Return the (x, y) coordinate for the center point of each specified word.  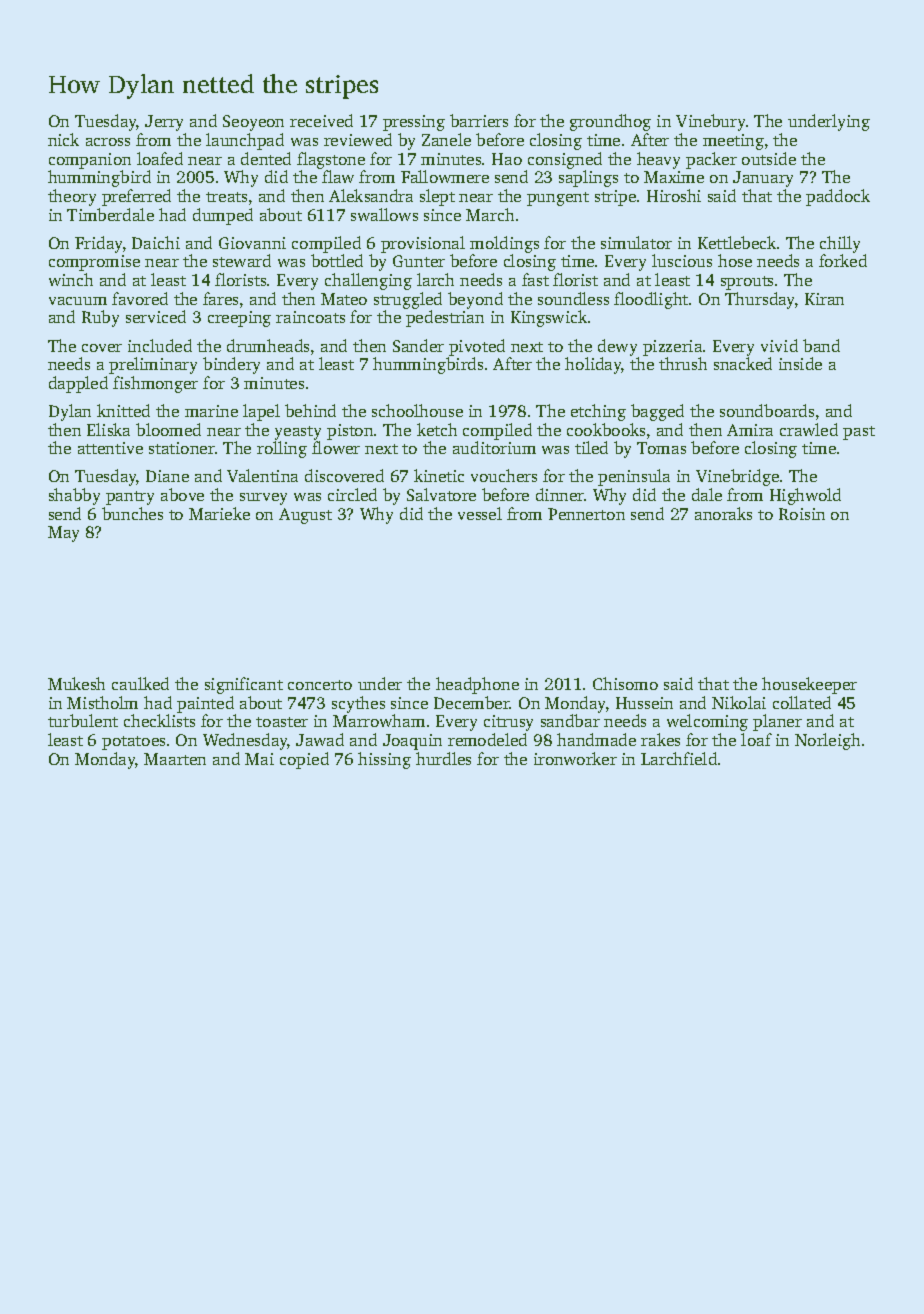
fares (220, 298)
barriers (479, 120)
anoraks (723, 513)
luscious (682, 260)
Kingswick (549, 318)
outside (769, 158)
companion (90, 161)
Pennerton (586, 514)
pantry (130, 498)
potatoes (133, 743)
